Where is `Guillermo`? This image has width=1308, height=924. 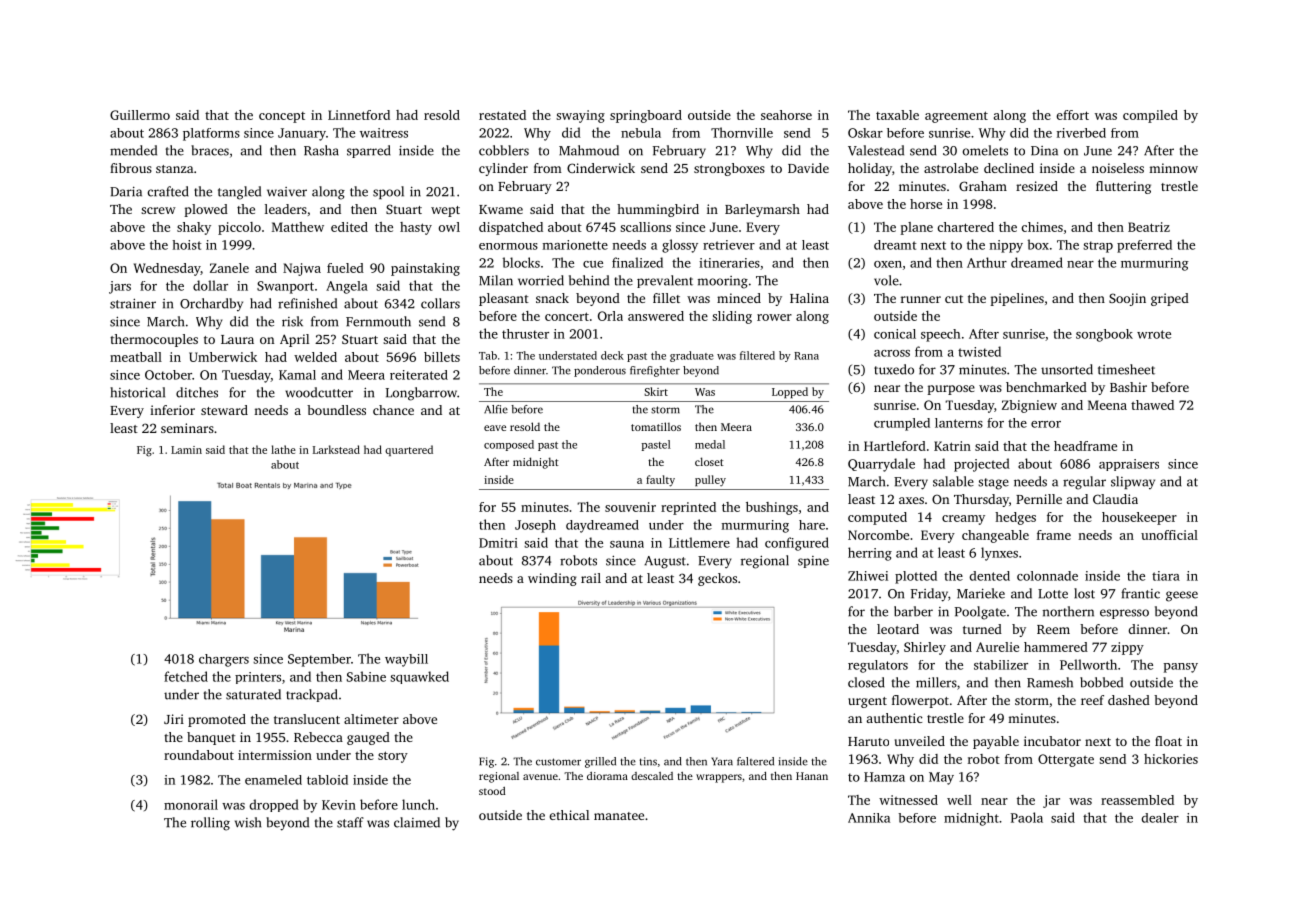
Guillermo is located at coordinates (140, 115).
